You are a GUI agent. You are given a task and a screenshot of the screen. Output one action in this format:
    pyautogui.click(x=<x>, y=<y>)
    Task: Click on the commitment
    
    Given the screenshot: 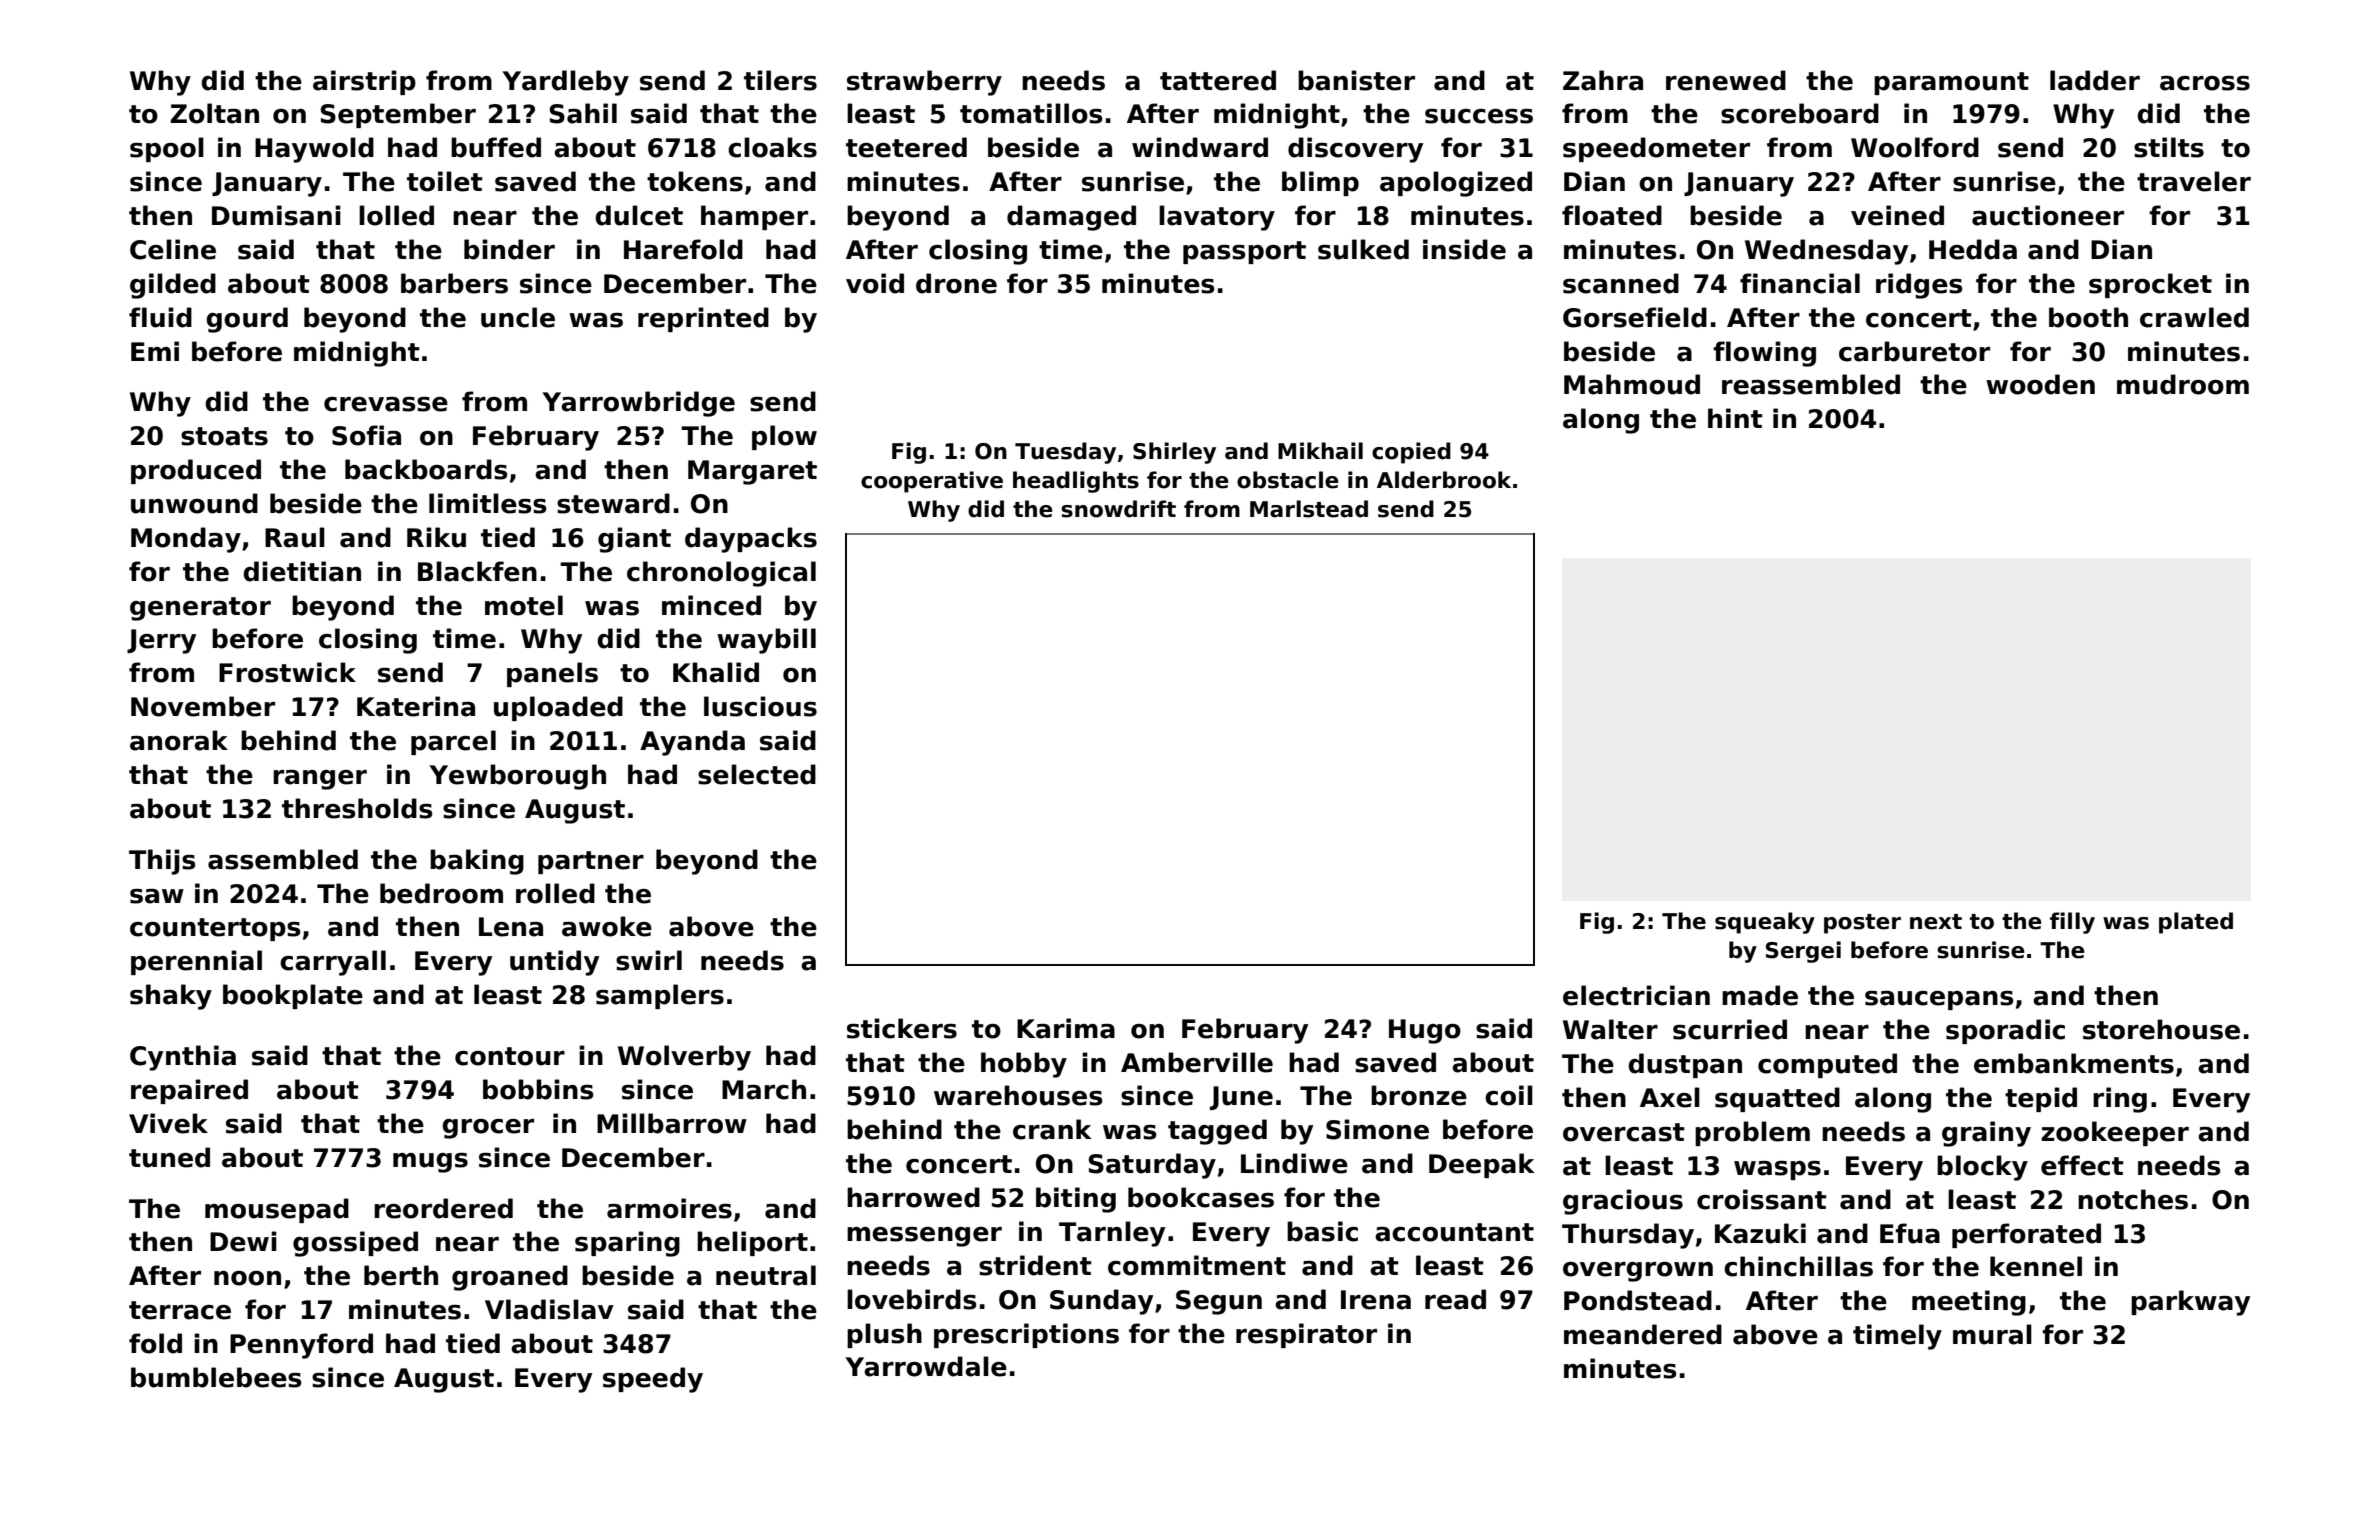 What is the action you would take?
    pyautogui.click(x=1197, y=1265)
